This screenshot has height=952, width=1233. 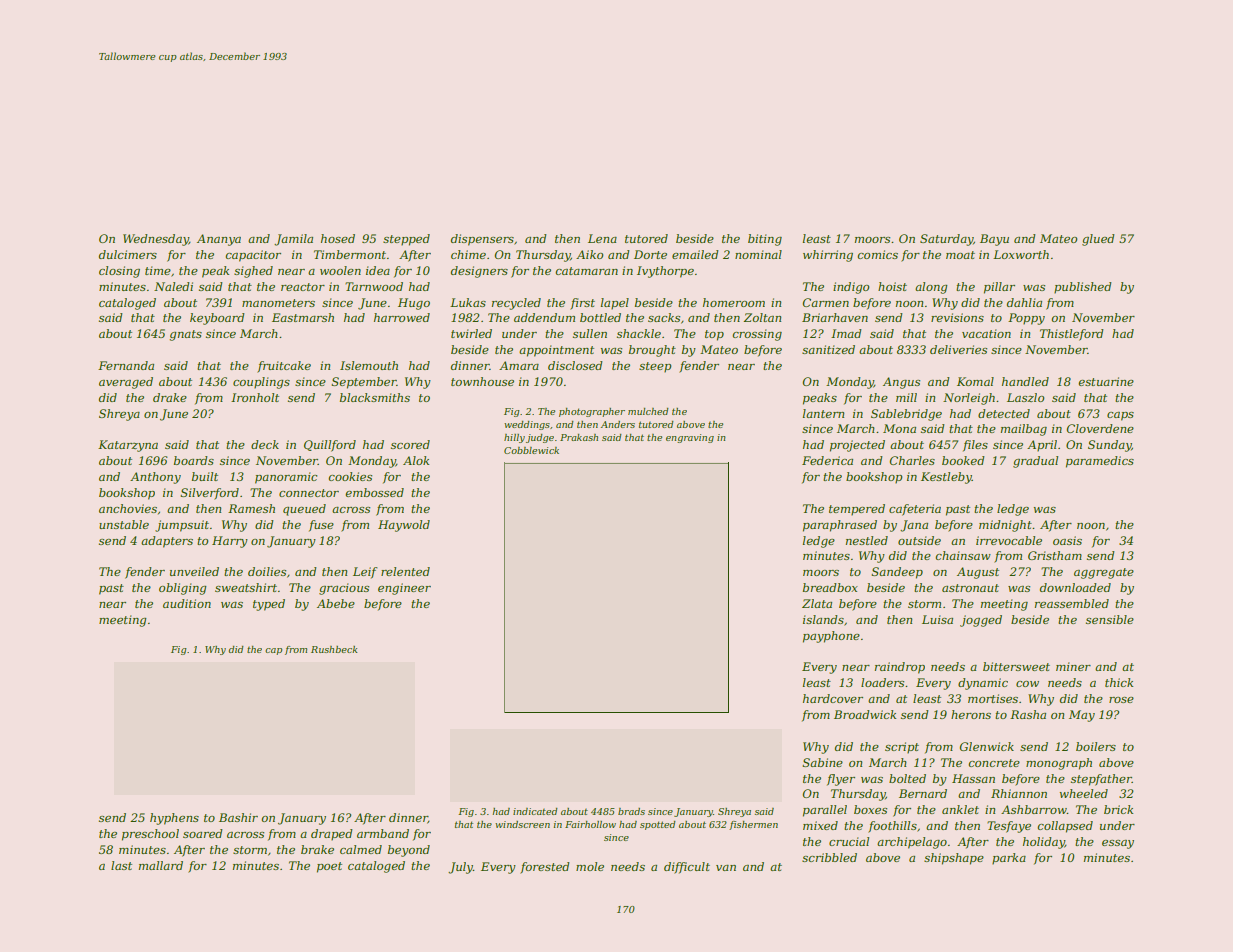 What do you see at coordinates (155, 478) in the screenshot?
I see `Anthony` at bounding box center [155, 478].
